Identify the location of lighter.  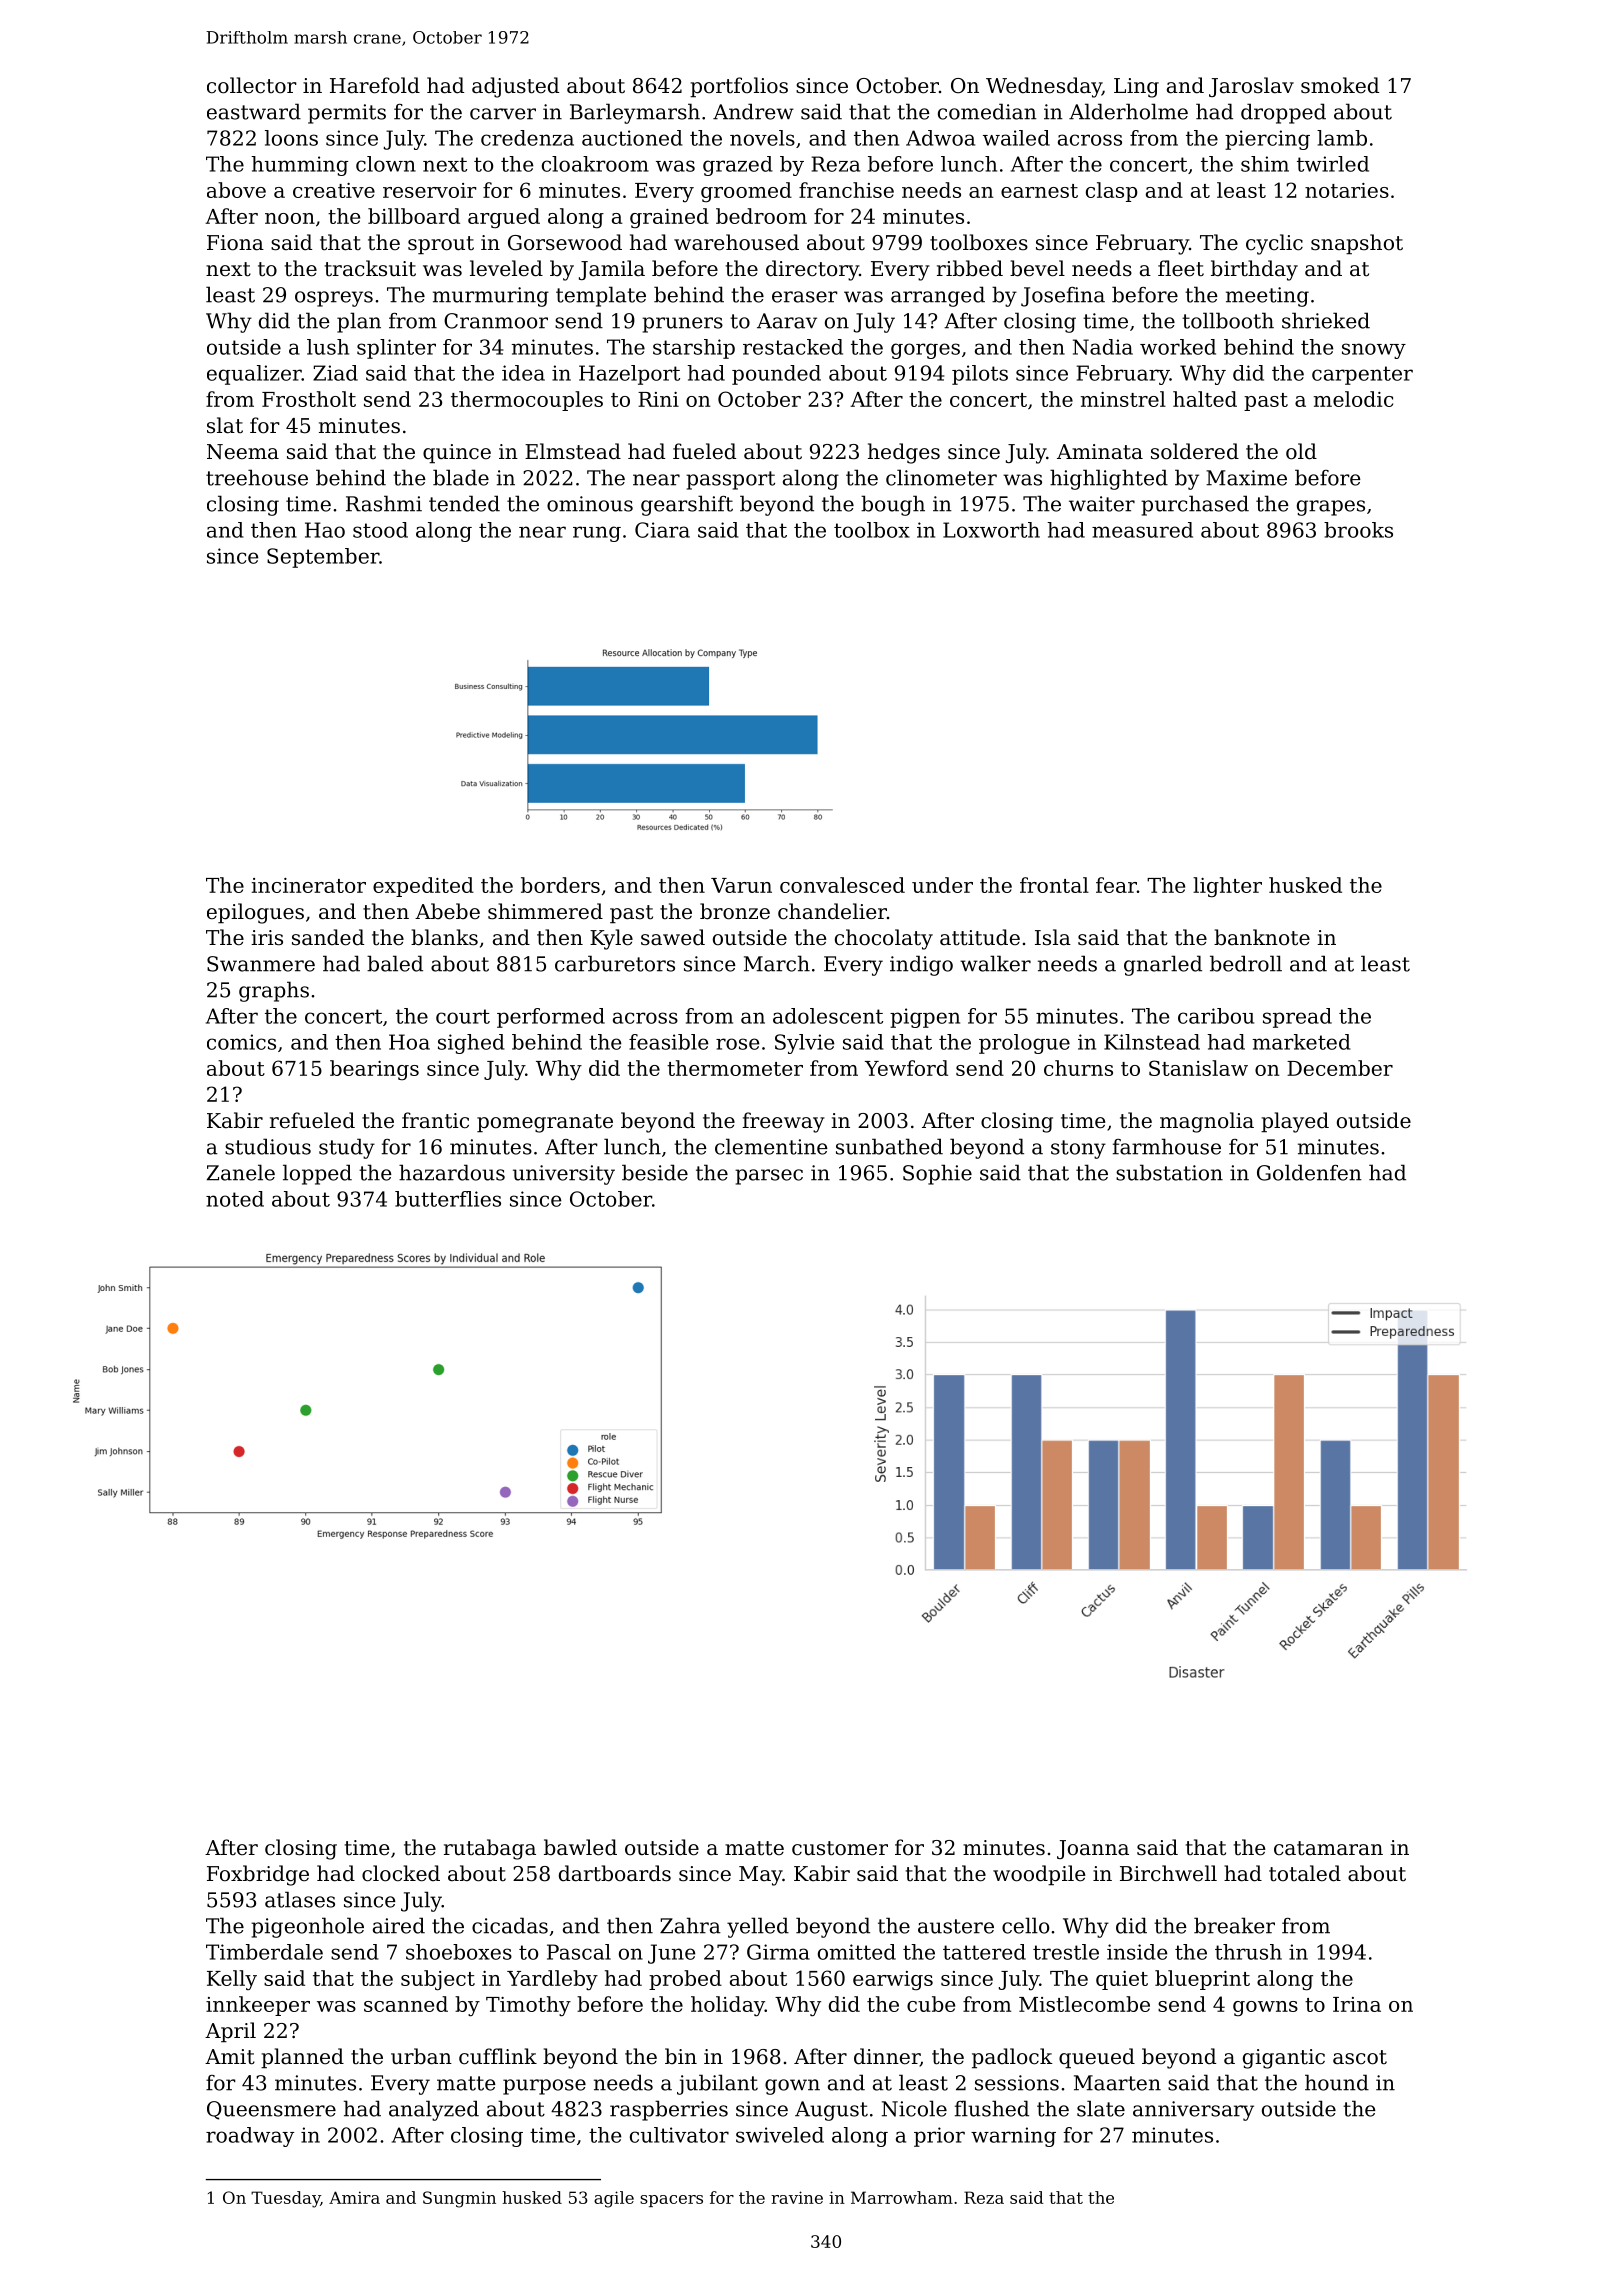
(1227, 887).
